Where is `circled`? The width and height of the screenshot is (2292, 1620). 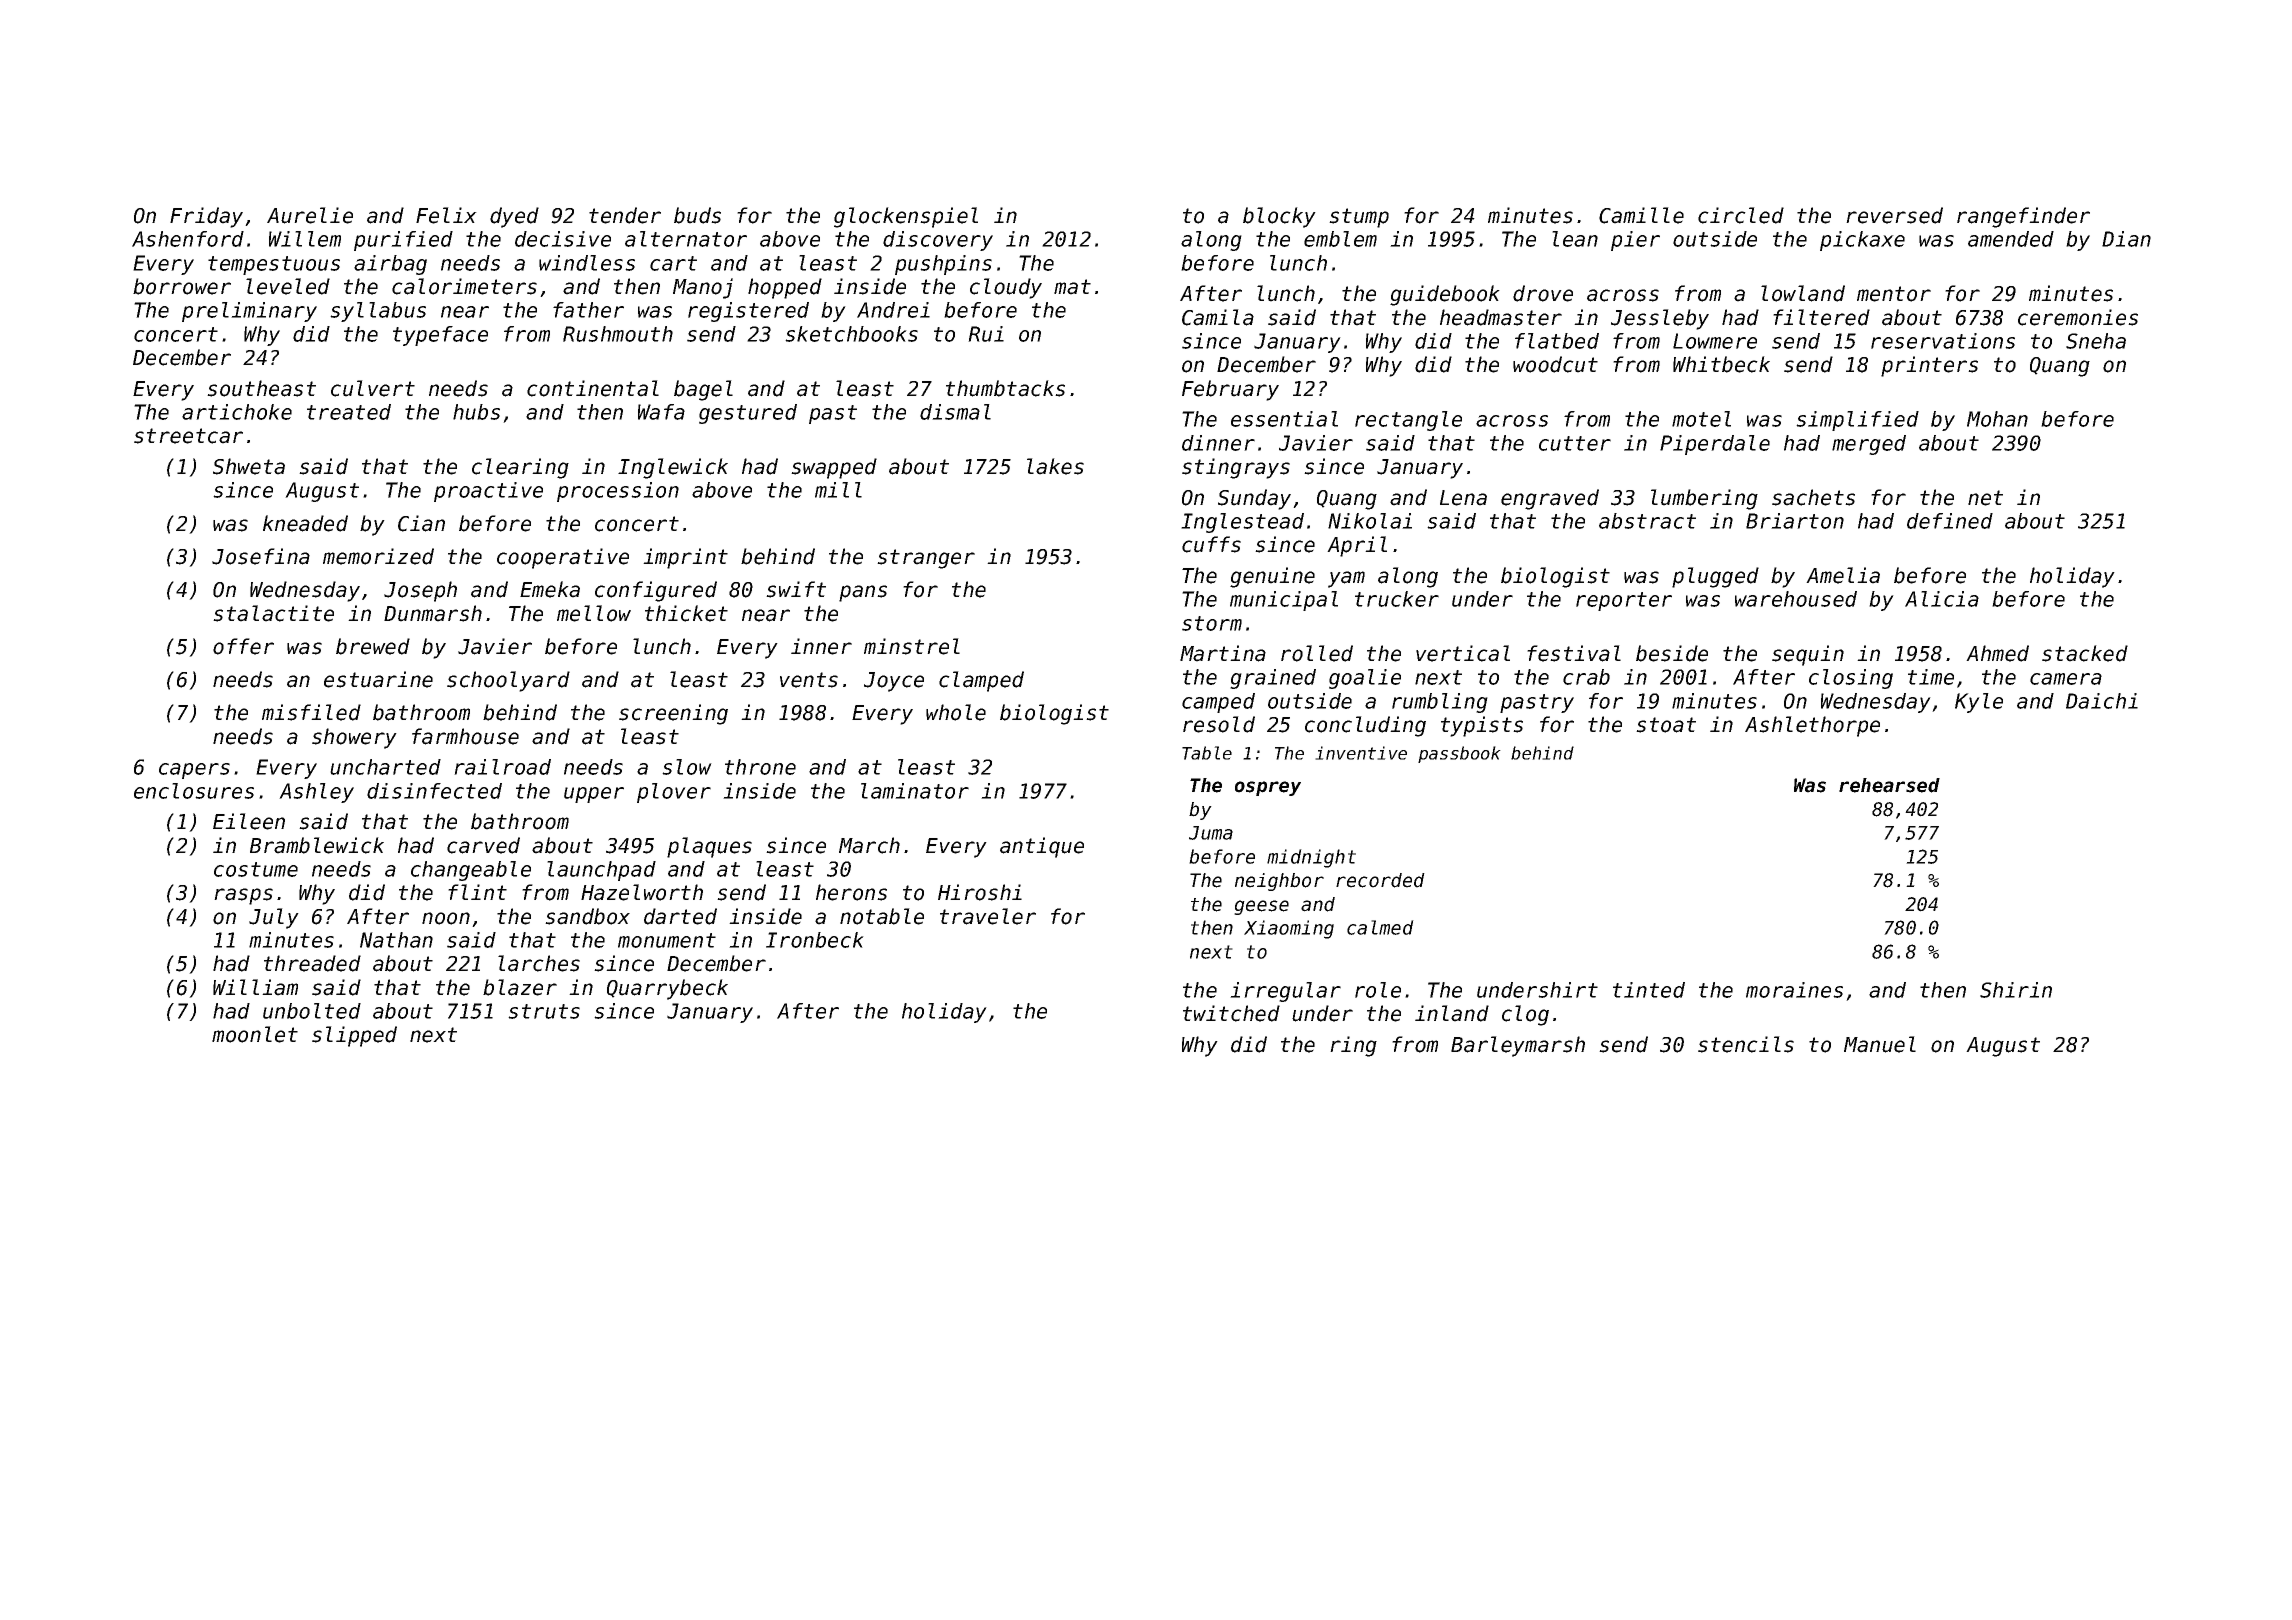
circled is located at coordinates (1741, 215).
